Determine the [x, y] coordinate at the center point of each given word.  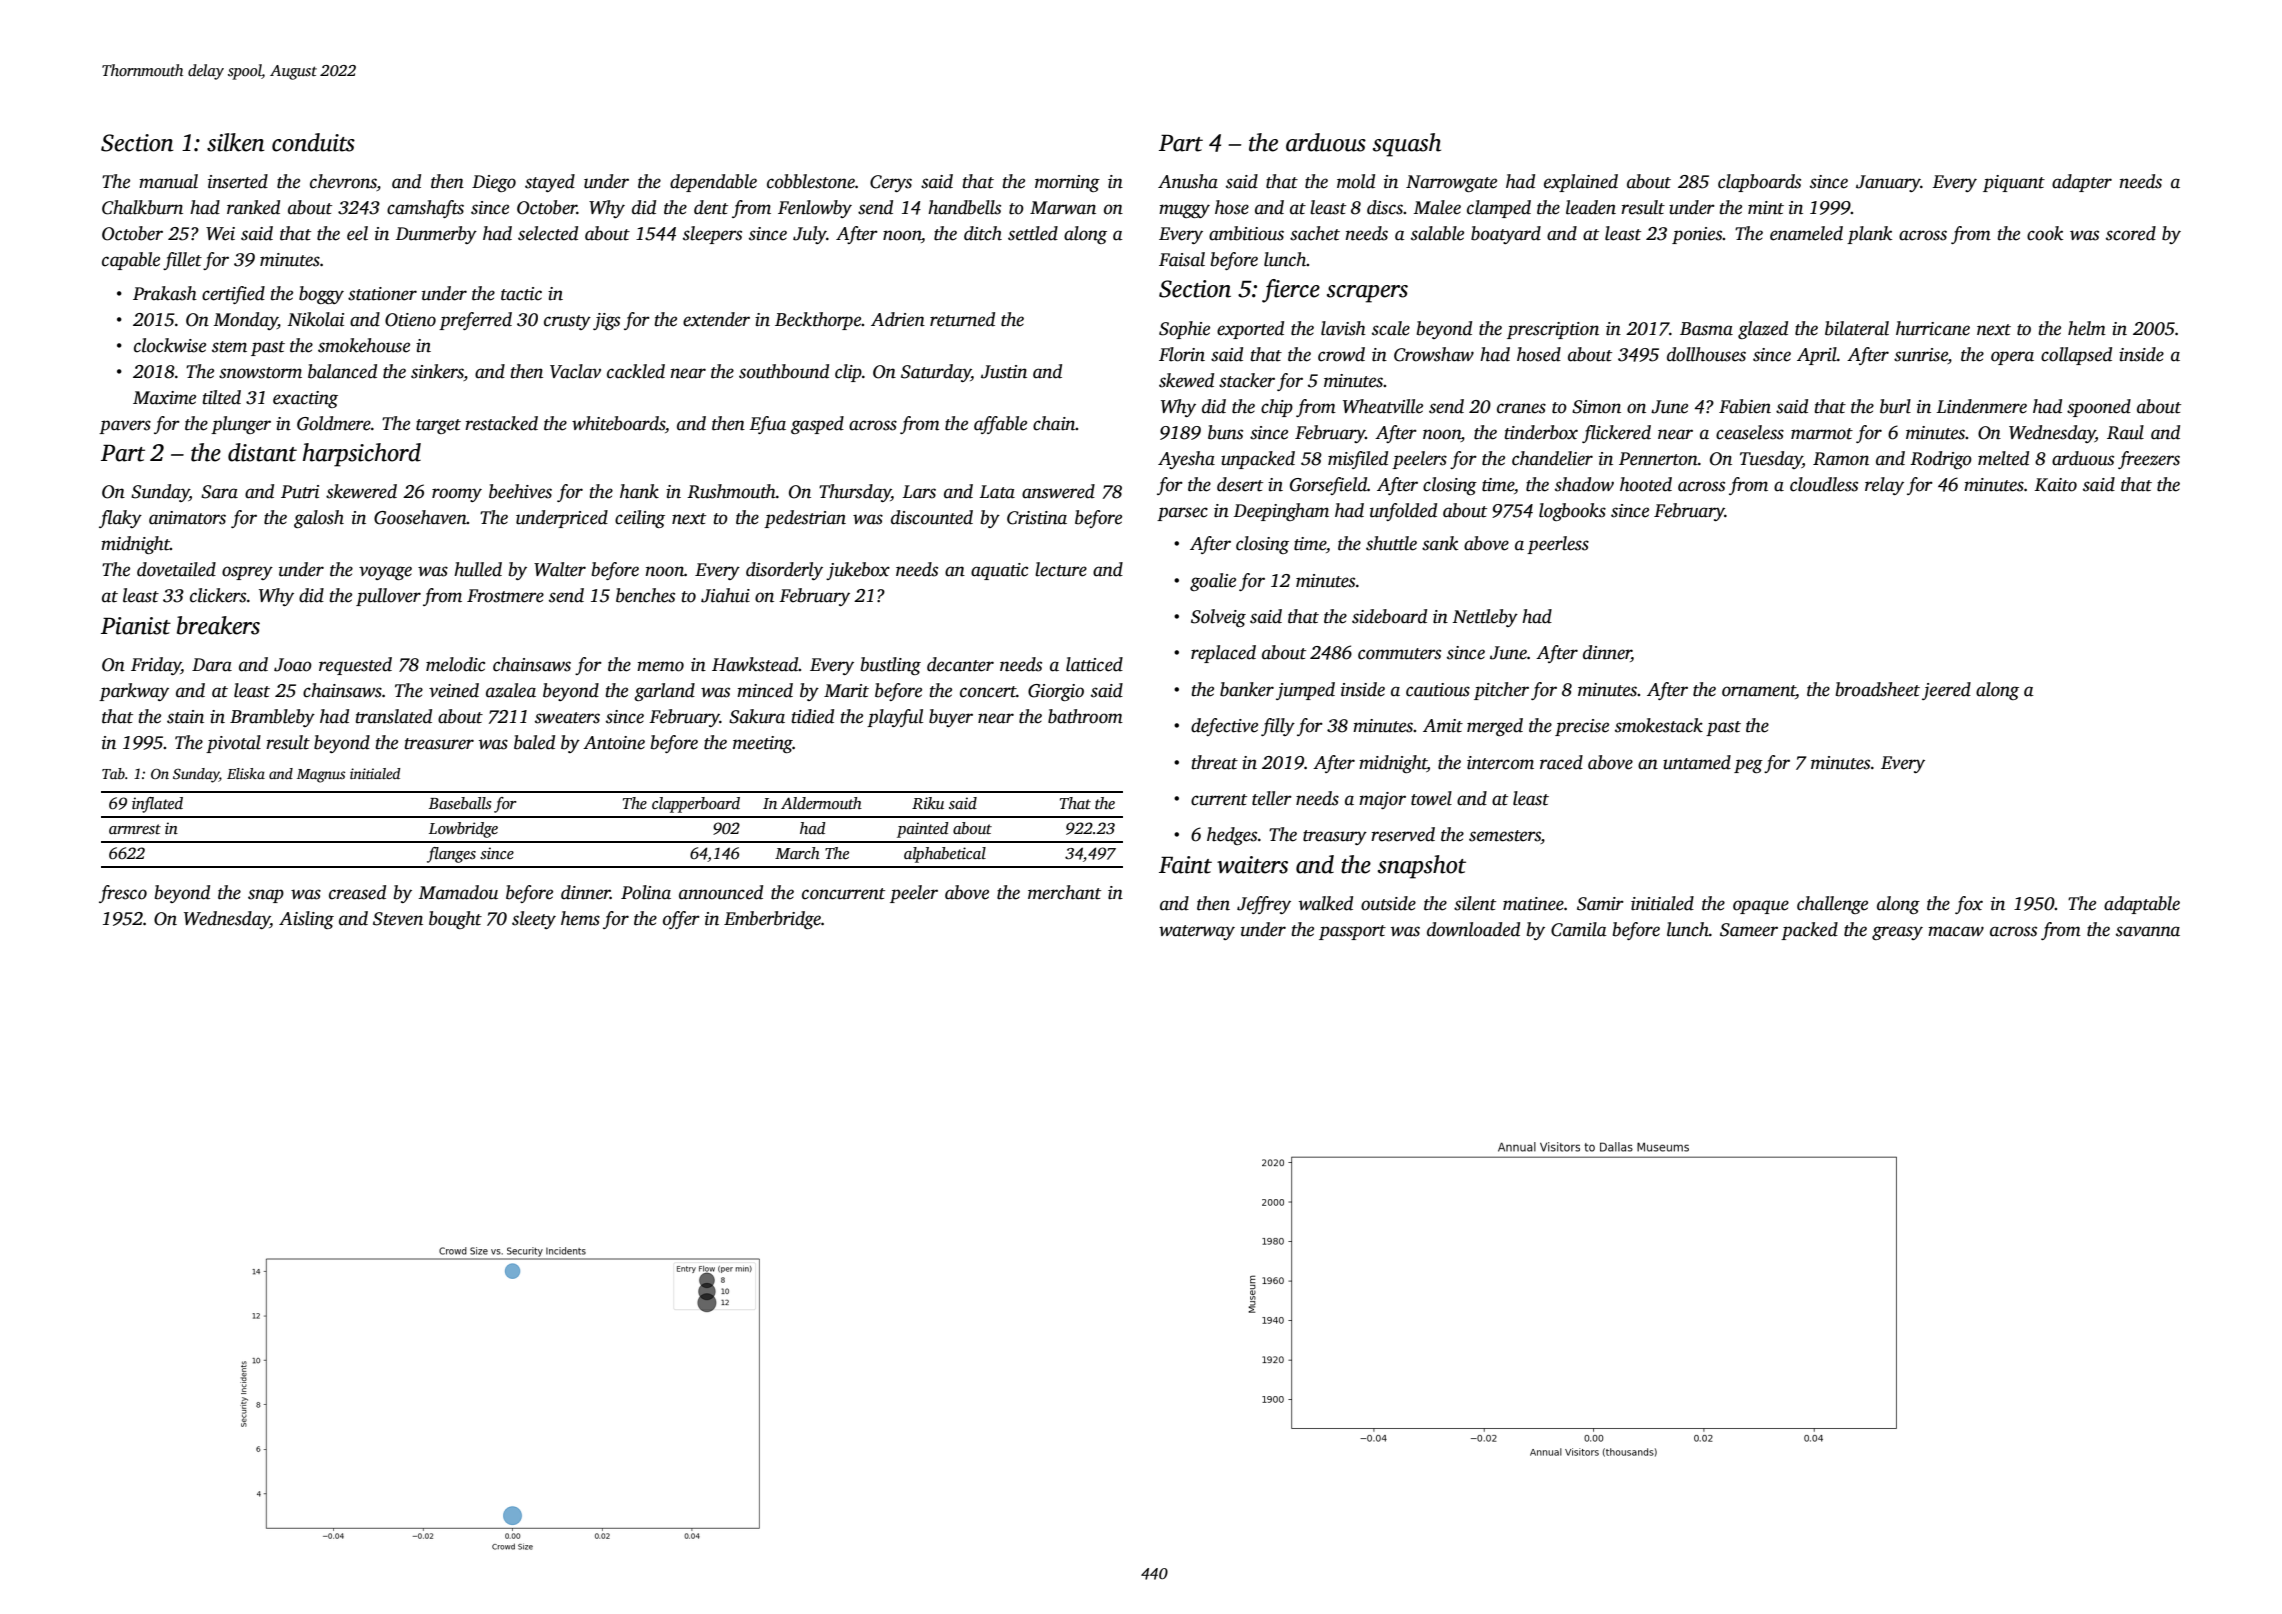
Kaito [2055, 485]
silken [236, 142]
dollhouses [1706, 354]
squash [1407, 145]
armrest [135, 829]
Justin [1004, 372]
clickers [218, 595]
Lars [919, 492]
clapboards [1759, 183]
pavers [125, 427]
